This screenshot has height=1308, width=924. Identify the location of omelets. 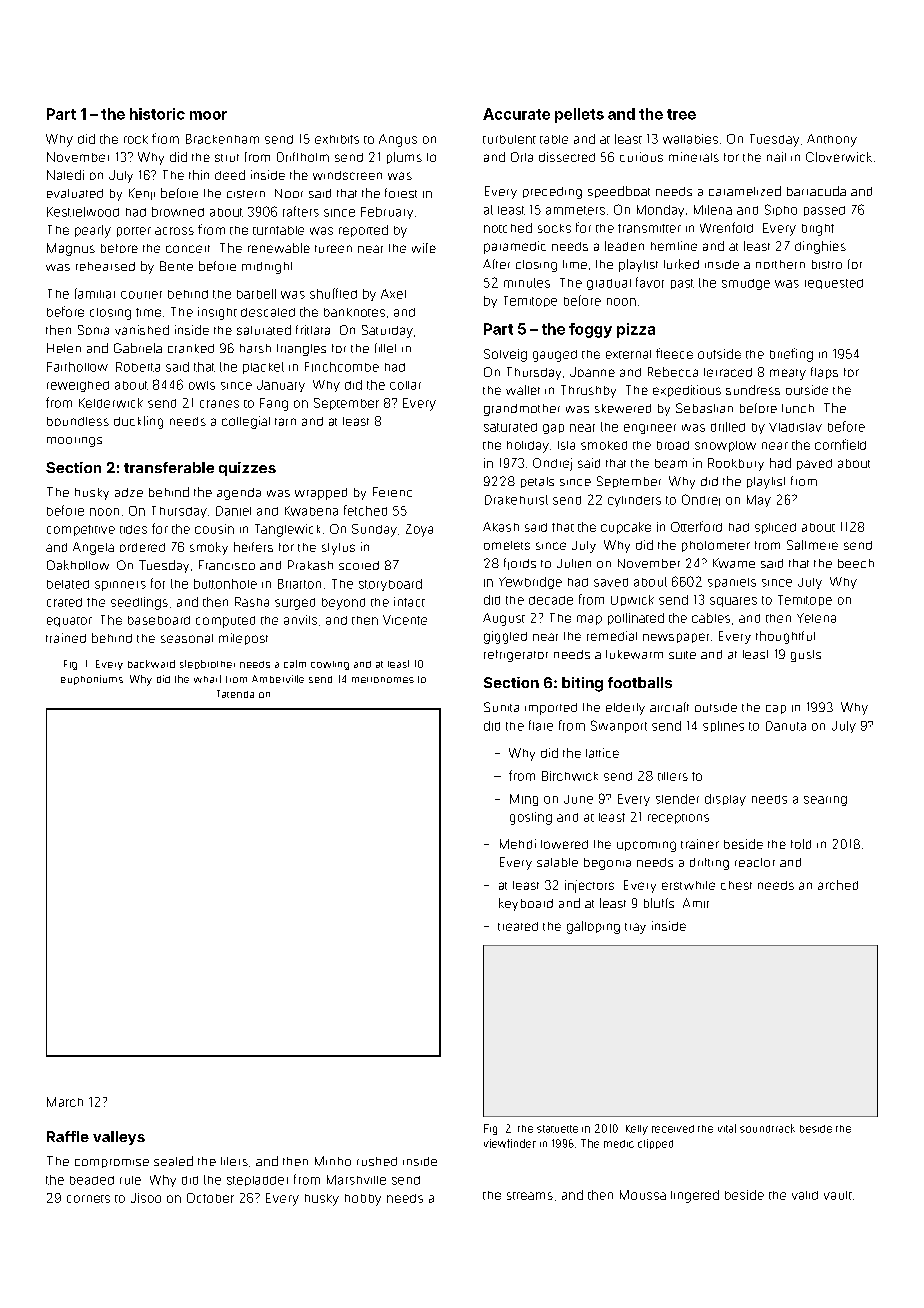
(507, 545).
